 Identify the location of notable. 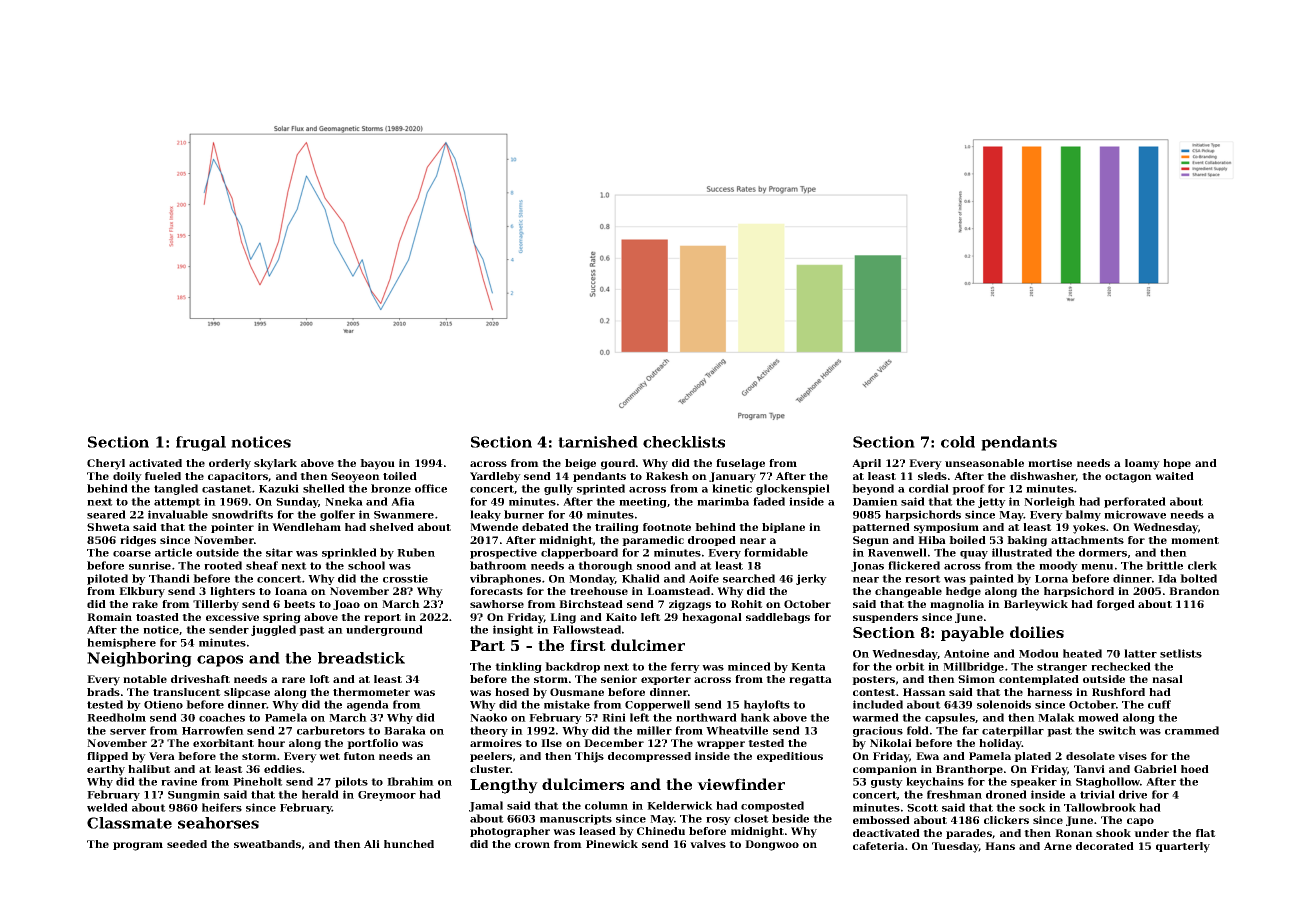
(145, 679).
